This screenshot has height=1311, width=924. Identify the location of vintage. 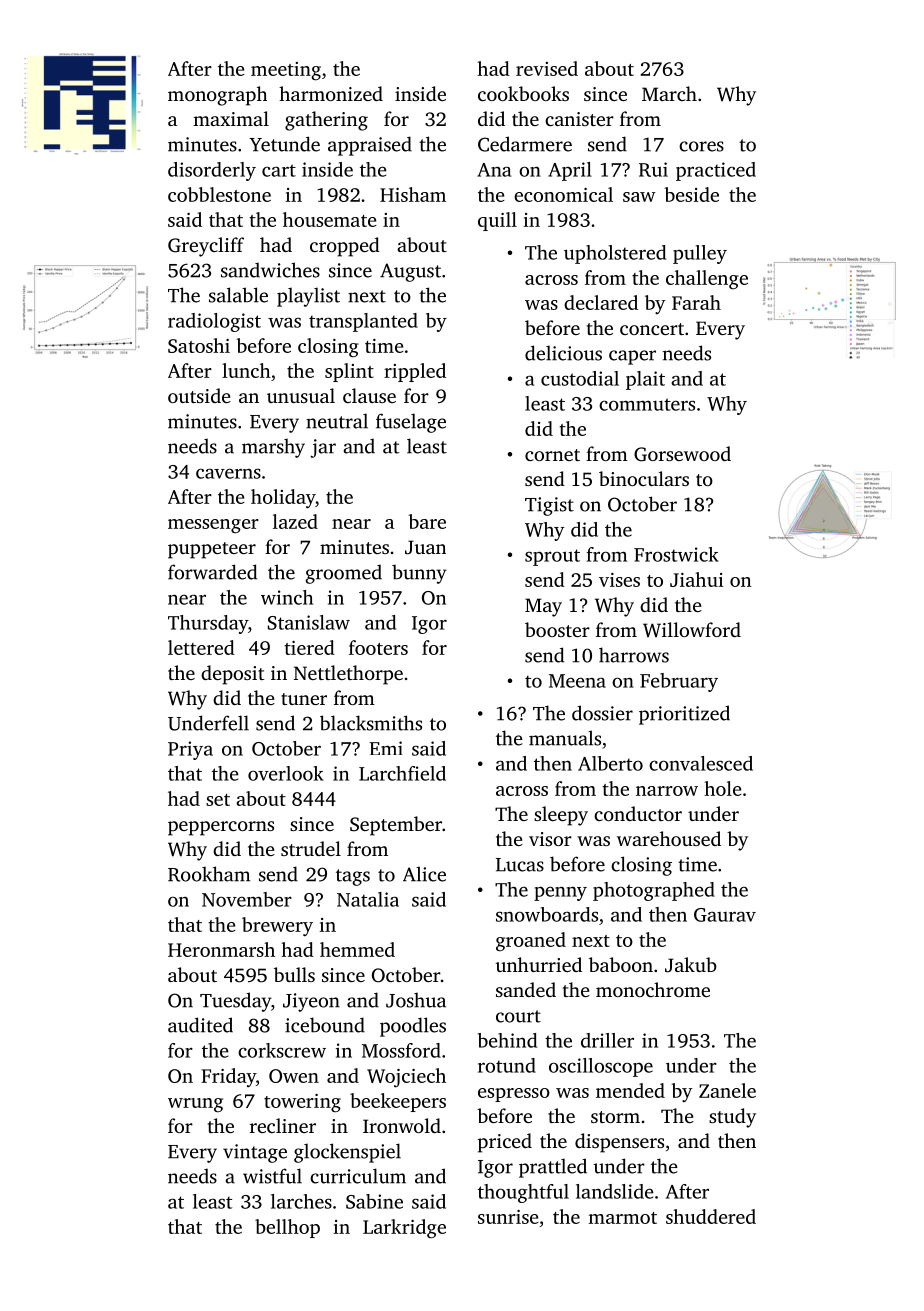
(255, 1153).
